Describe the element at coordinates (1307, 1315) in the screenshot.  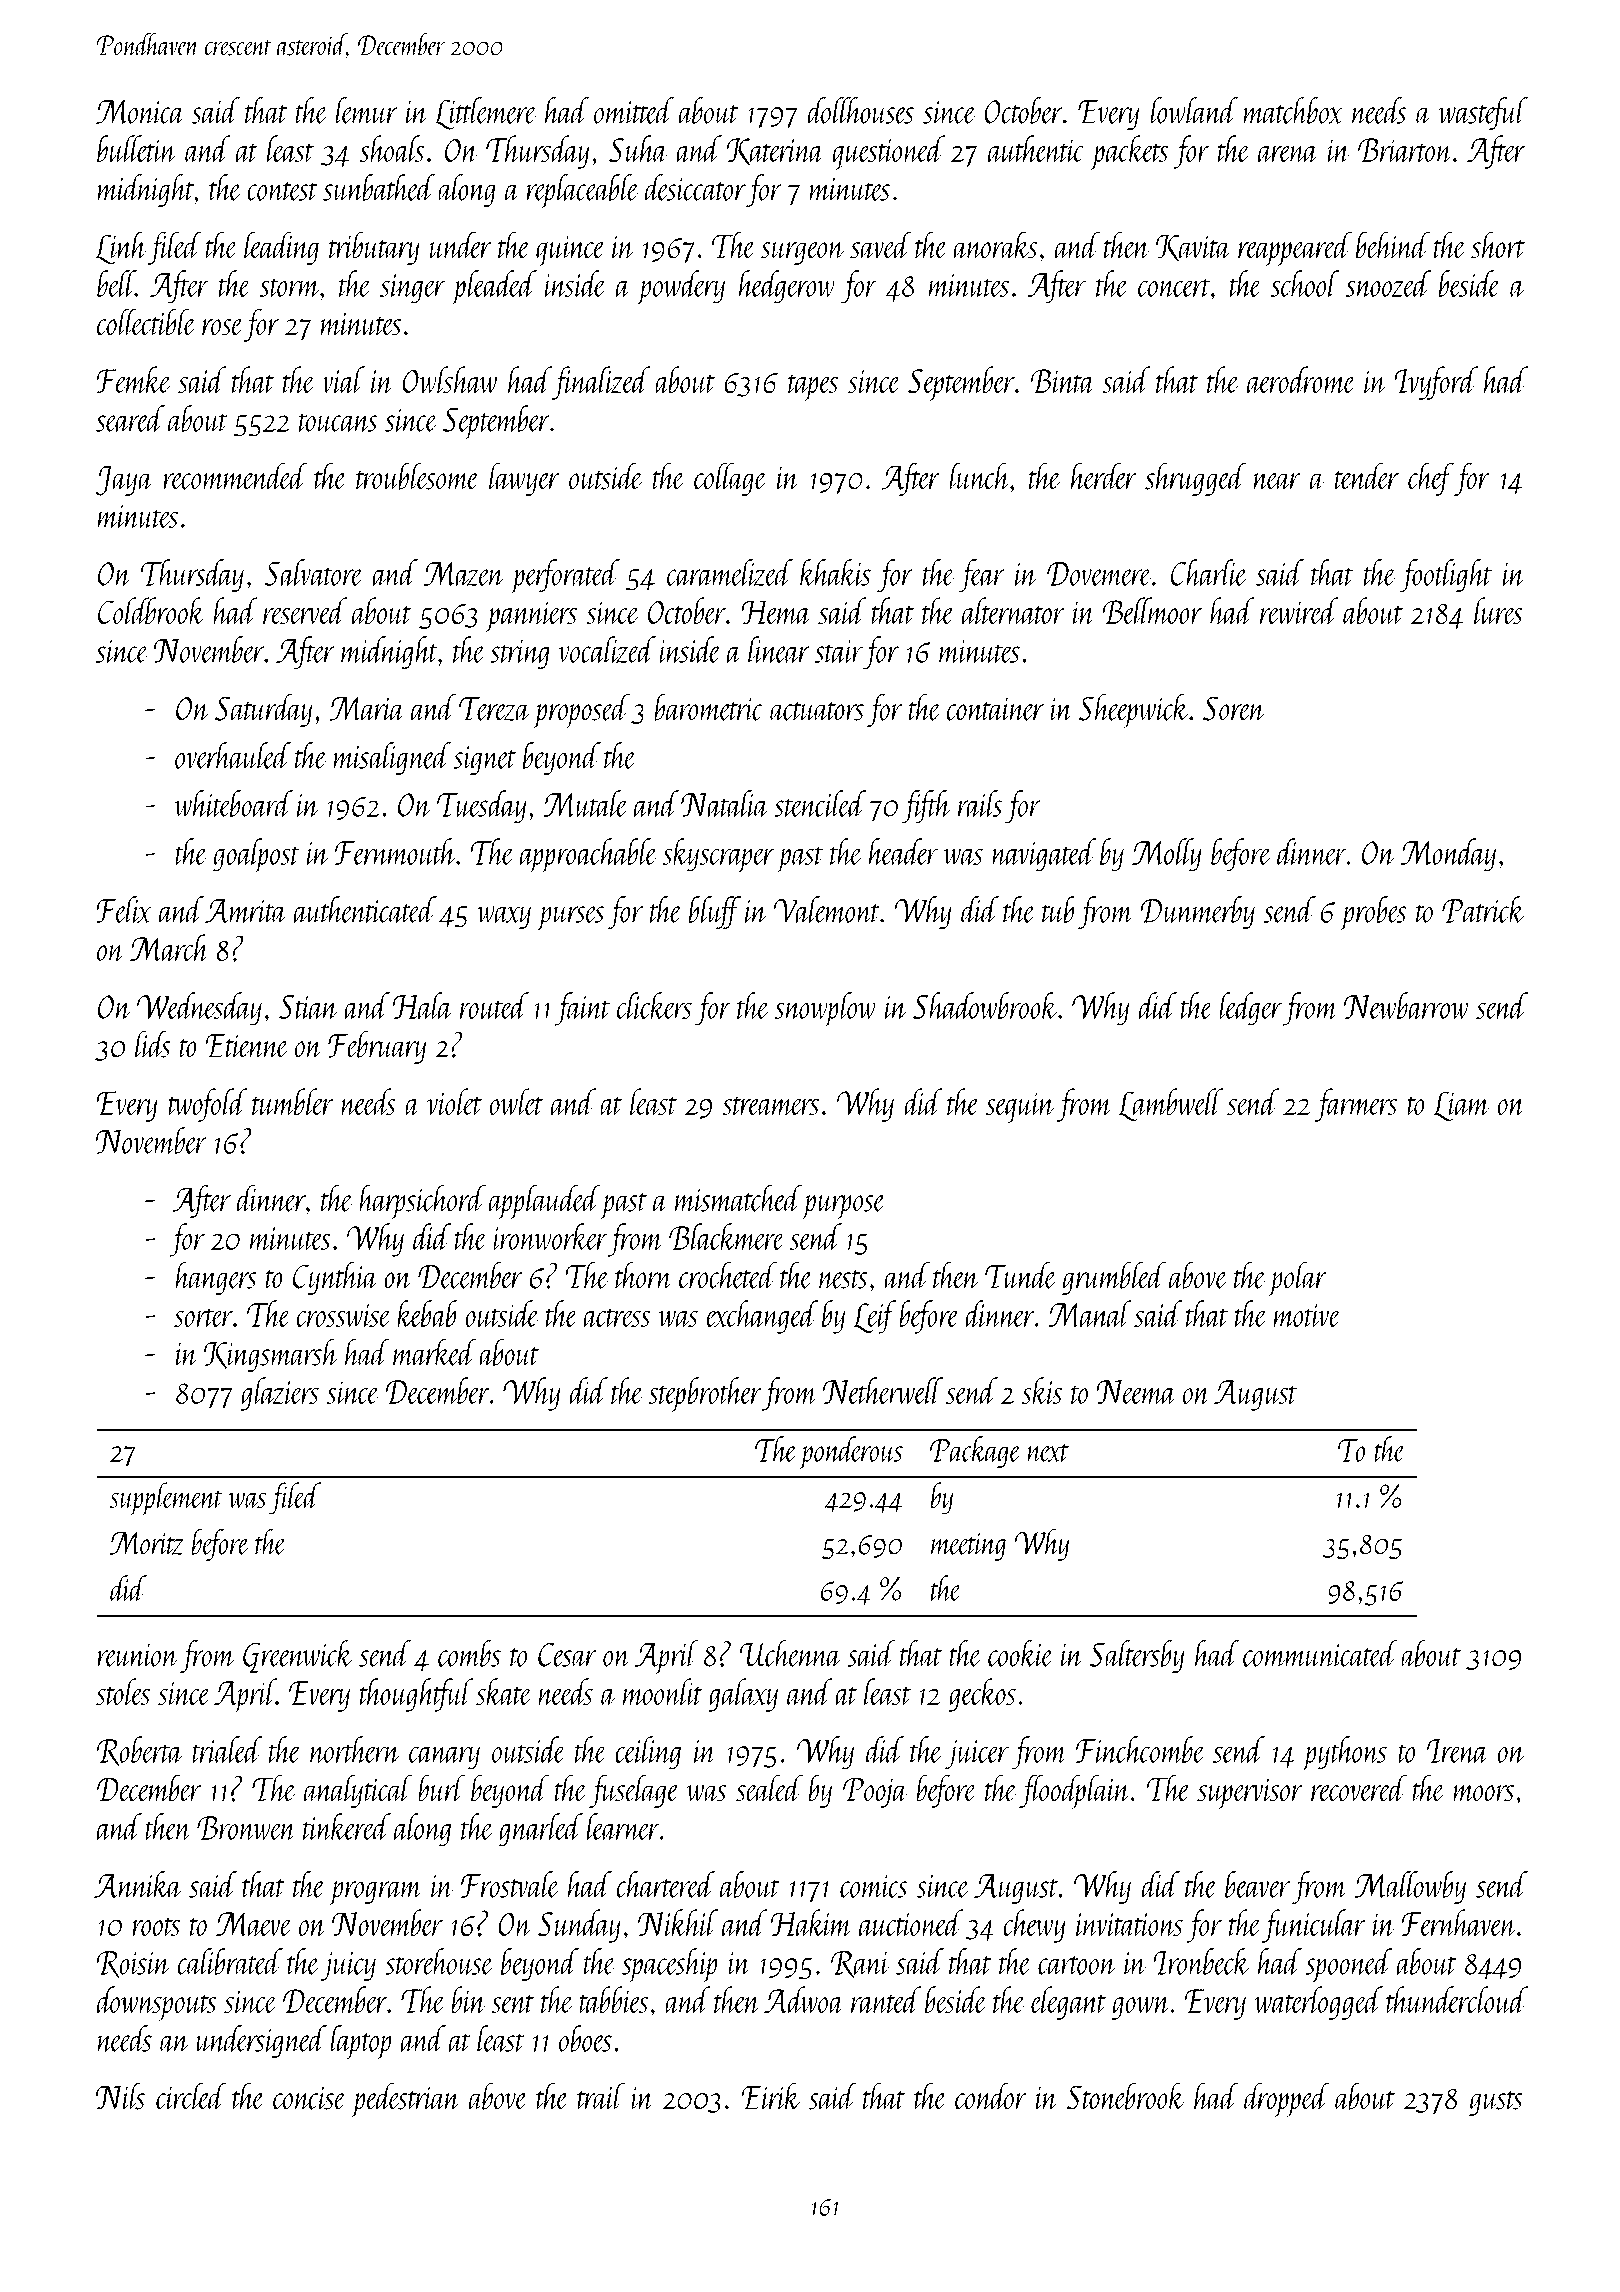
I see `motive` at that location.
